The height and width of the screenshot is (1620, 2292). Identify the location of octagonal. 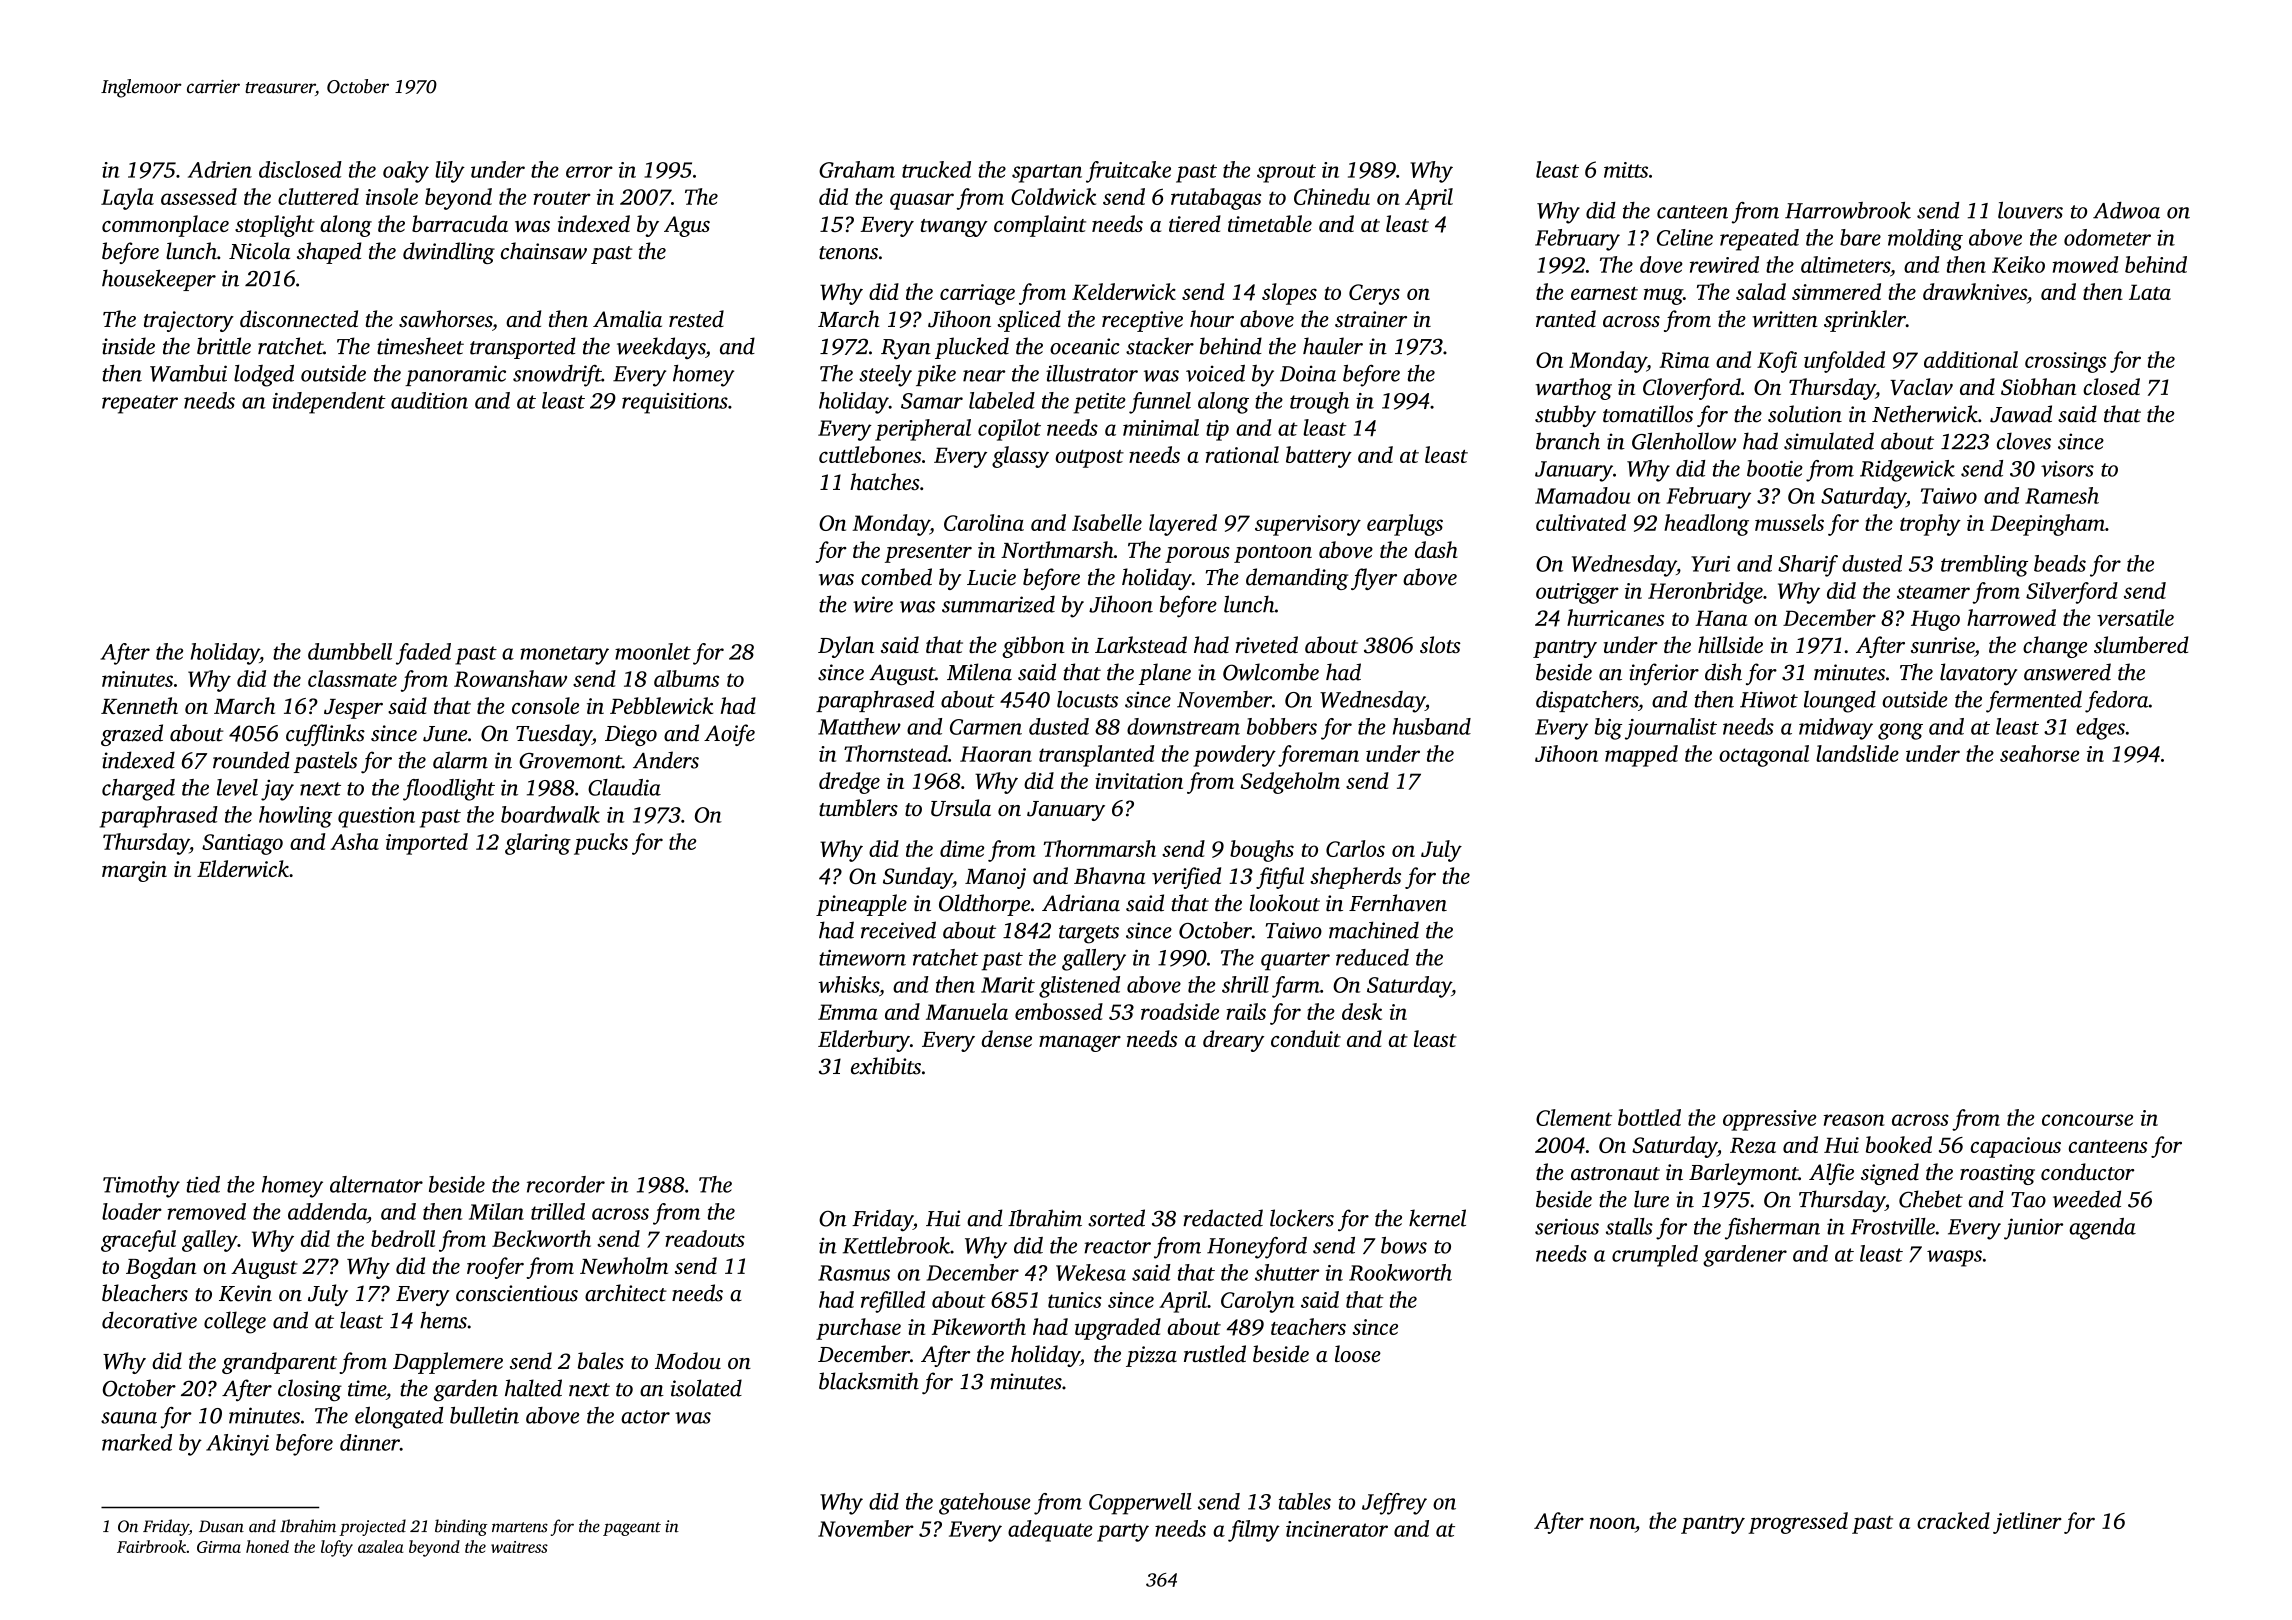
(1764, 756).
